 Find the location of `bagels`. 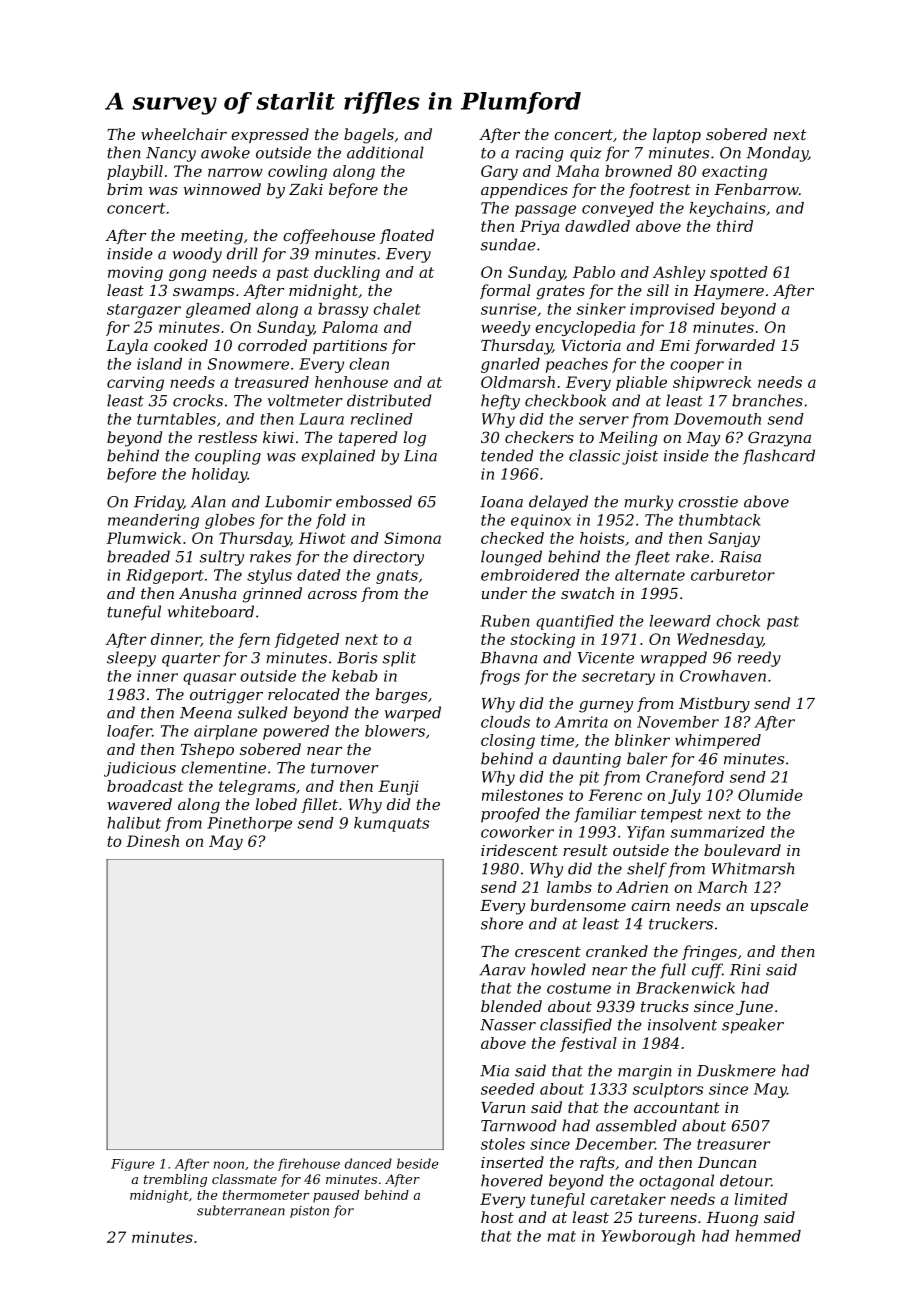

bagels is located at coordinates (369, 136).
